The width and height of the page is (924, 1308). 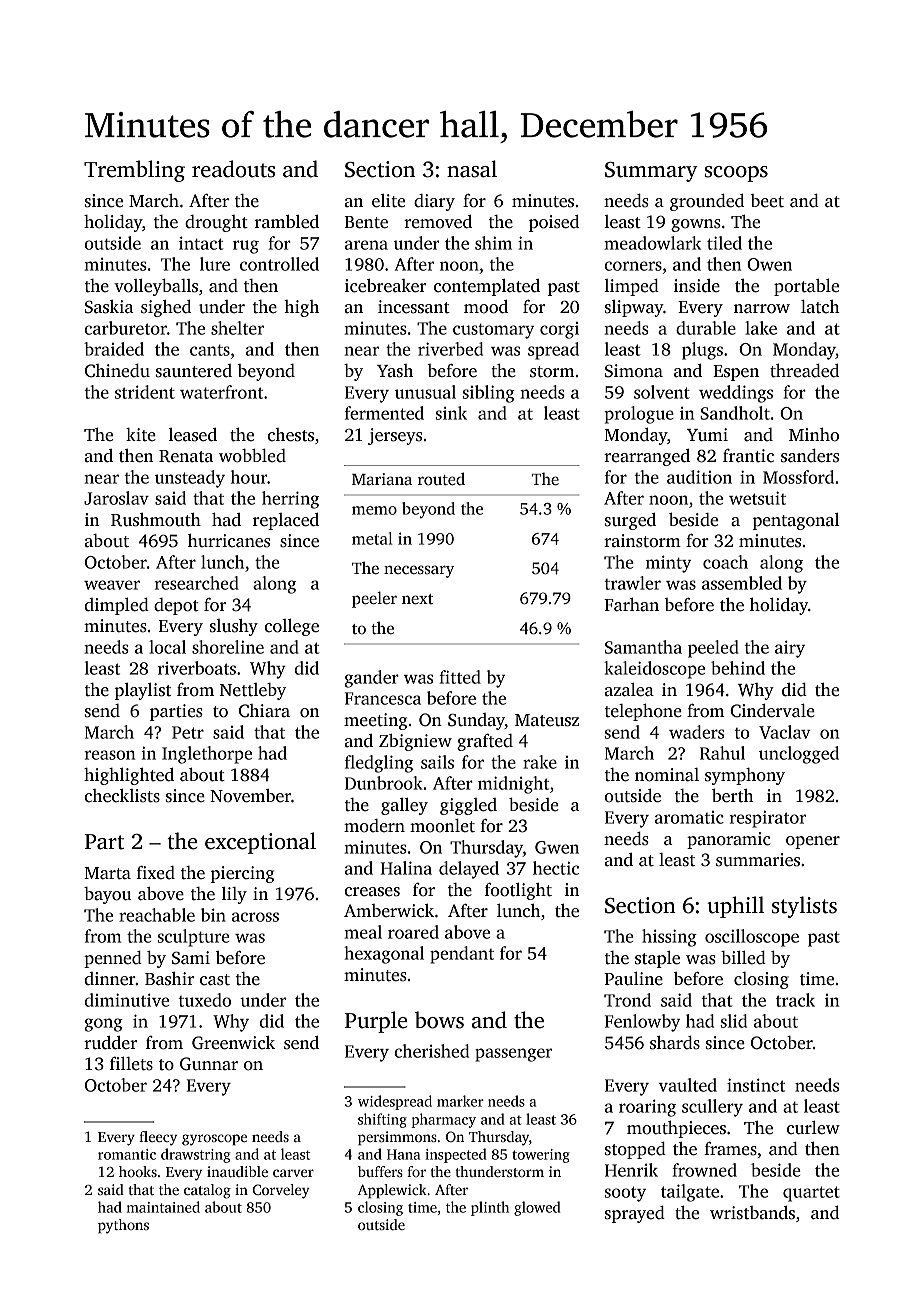 I want to click on pythons, so click(x=123, y=1226).
